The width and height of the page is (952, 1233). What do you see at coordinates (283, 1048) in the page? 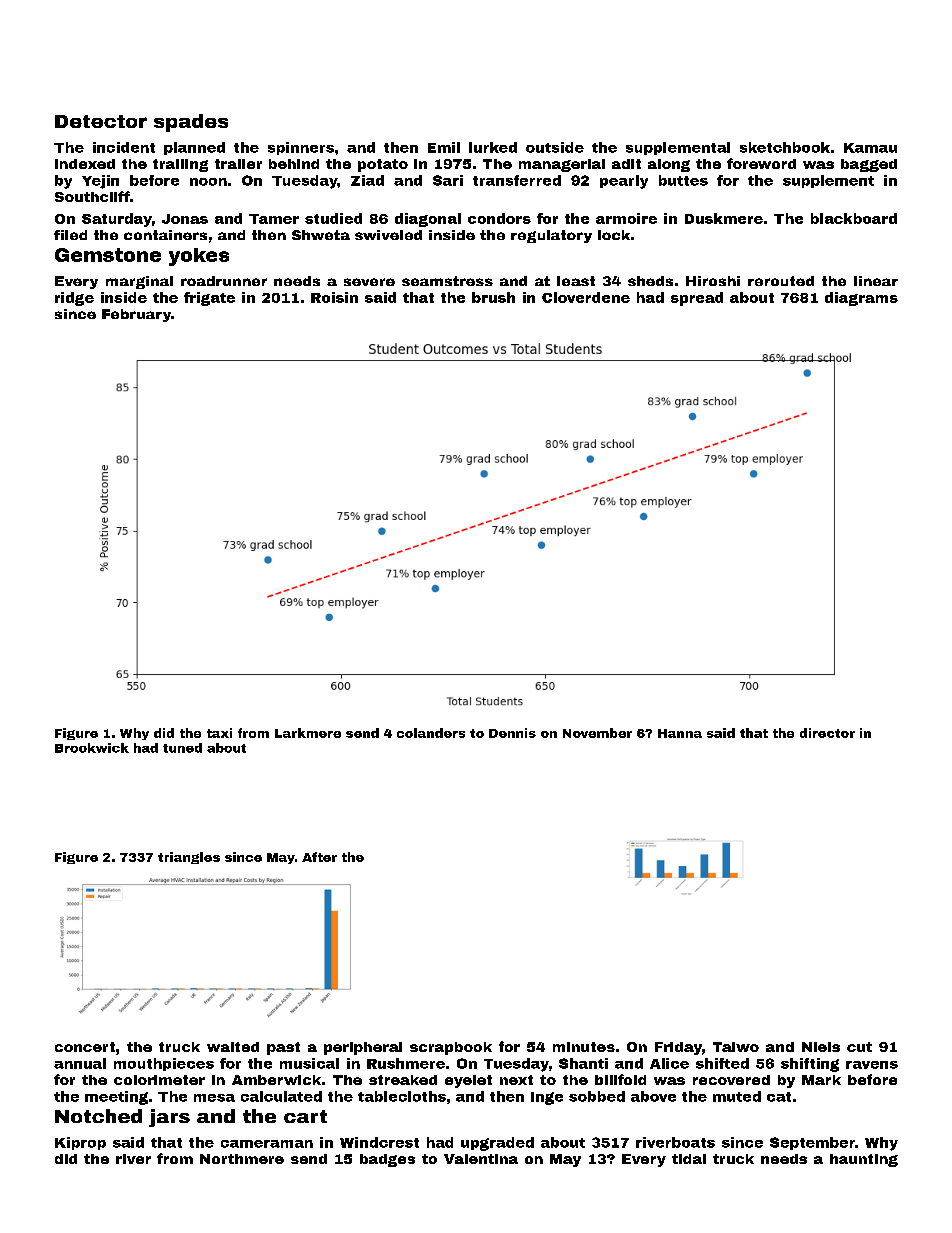
I see `past` at bounding box center [283, 1048].
